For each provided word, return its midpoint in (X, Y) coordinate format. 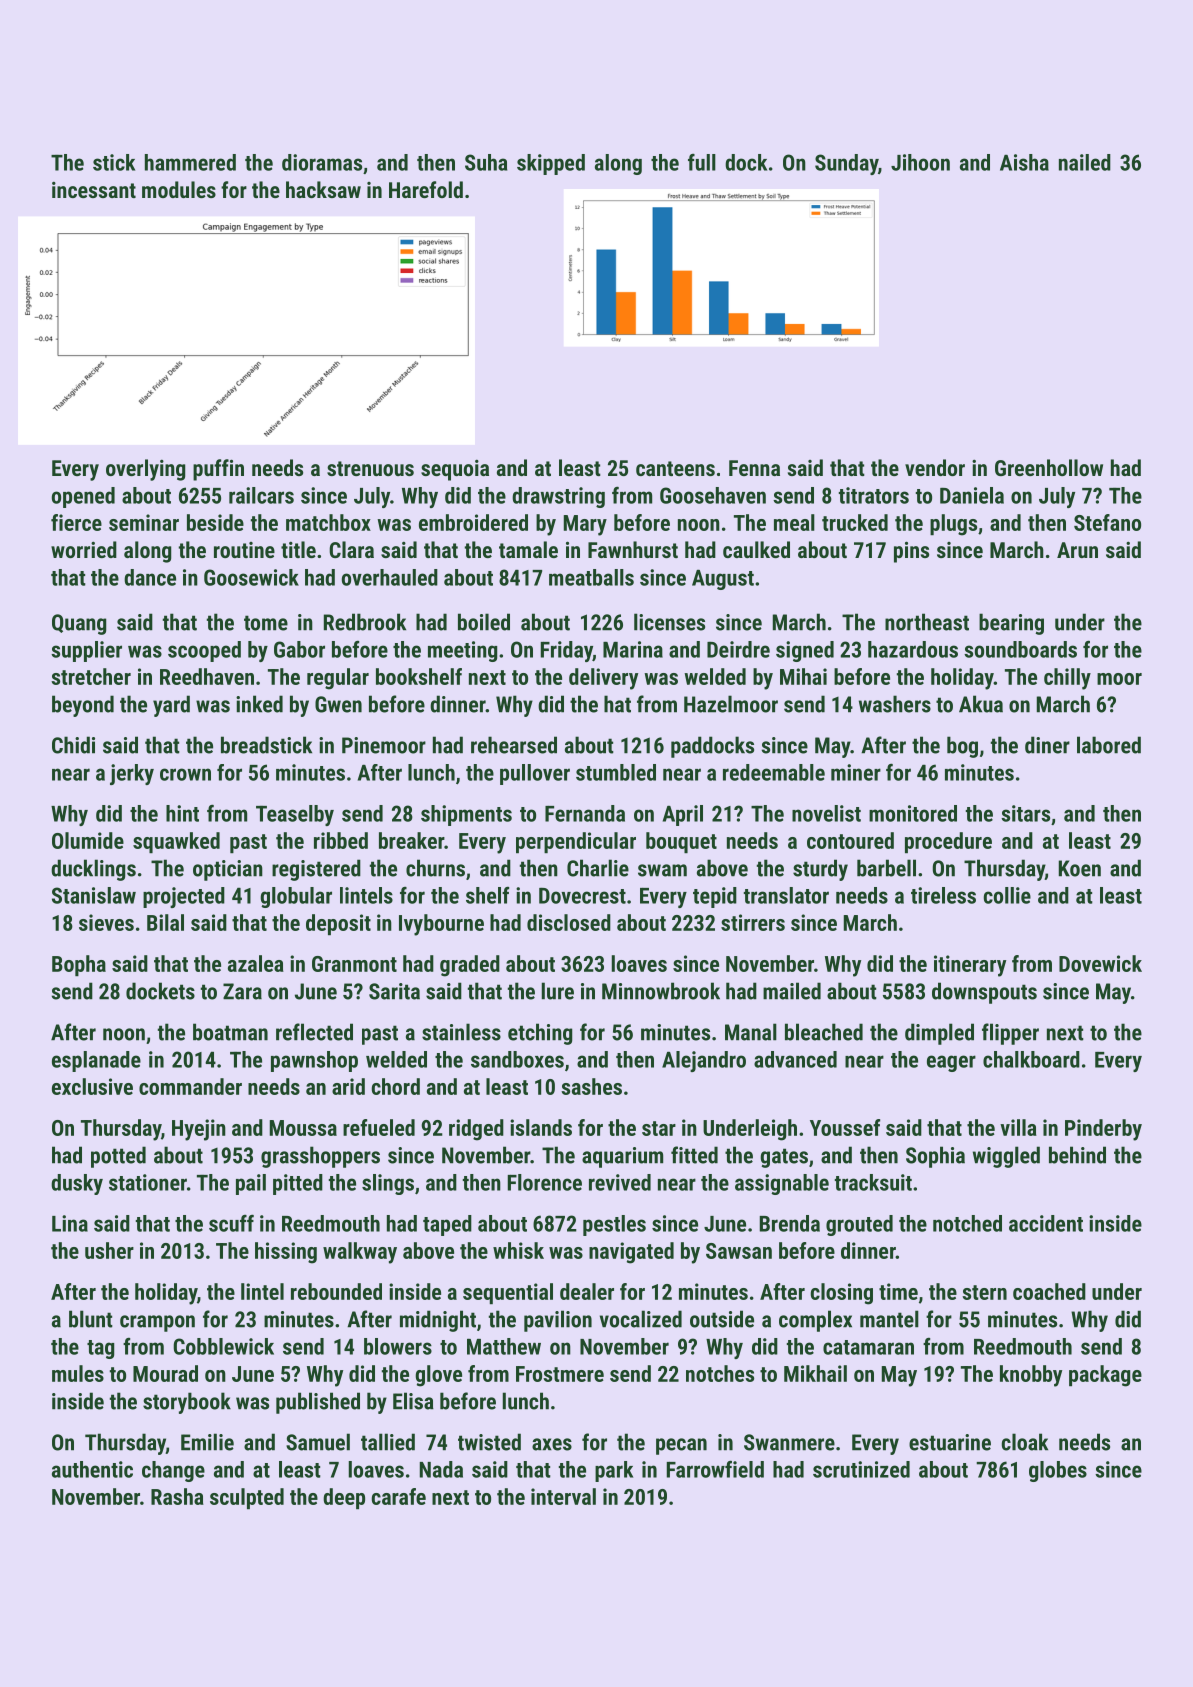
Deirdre (738, 649)
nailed (1085, 162)
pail (251, 1184)
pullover (535, 774)
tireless (943, 895)
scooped (204, 651)
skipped (551, 164)
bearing (1011, 624)
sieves (106, 922)
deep (344, 1498)
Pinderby (1103, 1130)
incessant (94, 190)
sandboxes (517, 1059)
